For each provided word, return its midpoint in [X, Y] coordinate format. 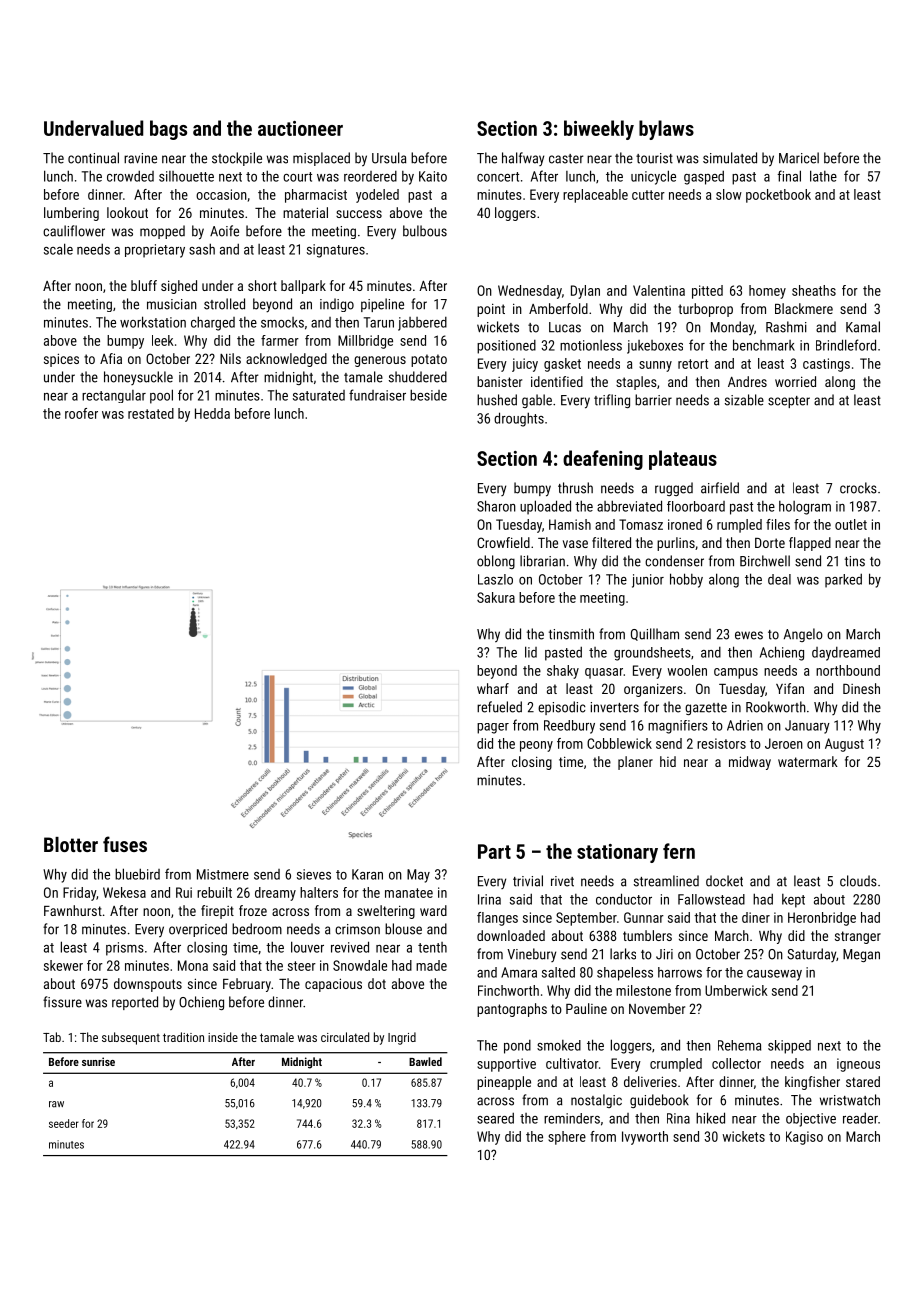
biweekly [599, 130]
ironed [685, 524]
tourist [654, 158]
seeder [64, 1123]
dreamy [275, 894]
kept [793, 901]
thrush [575, 488]
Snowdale [360, 965]
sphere [567, 1138]
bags [168, 130]
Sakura [496, 597]
